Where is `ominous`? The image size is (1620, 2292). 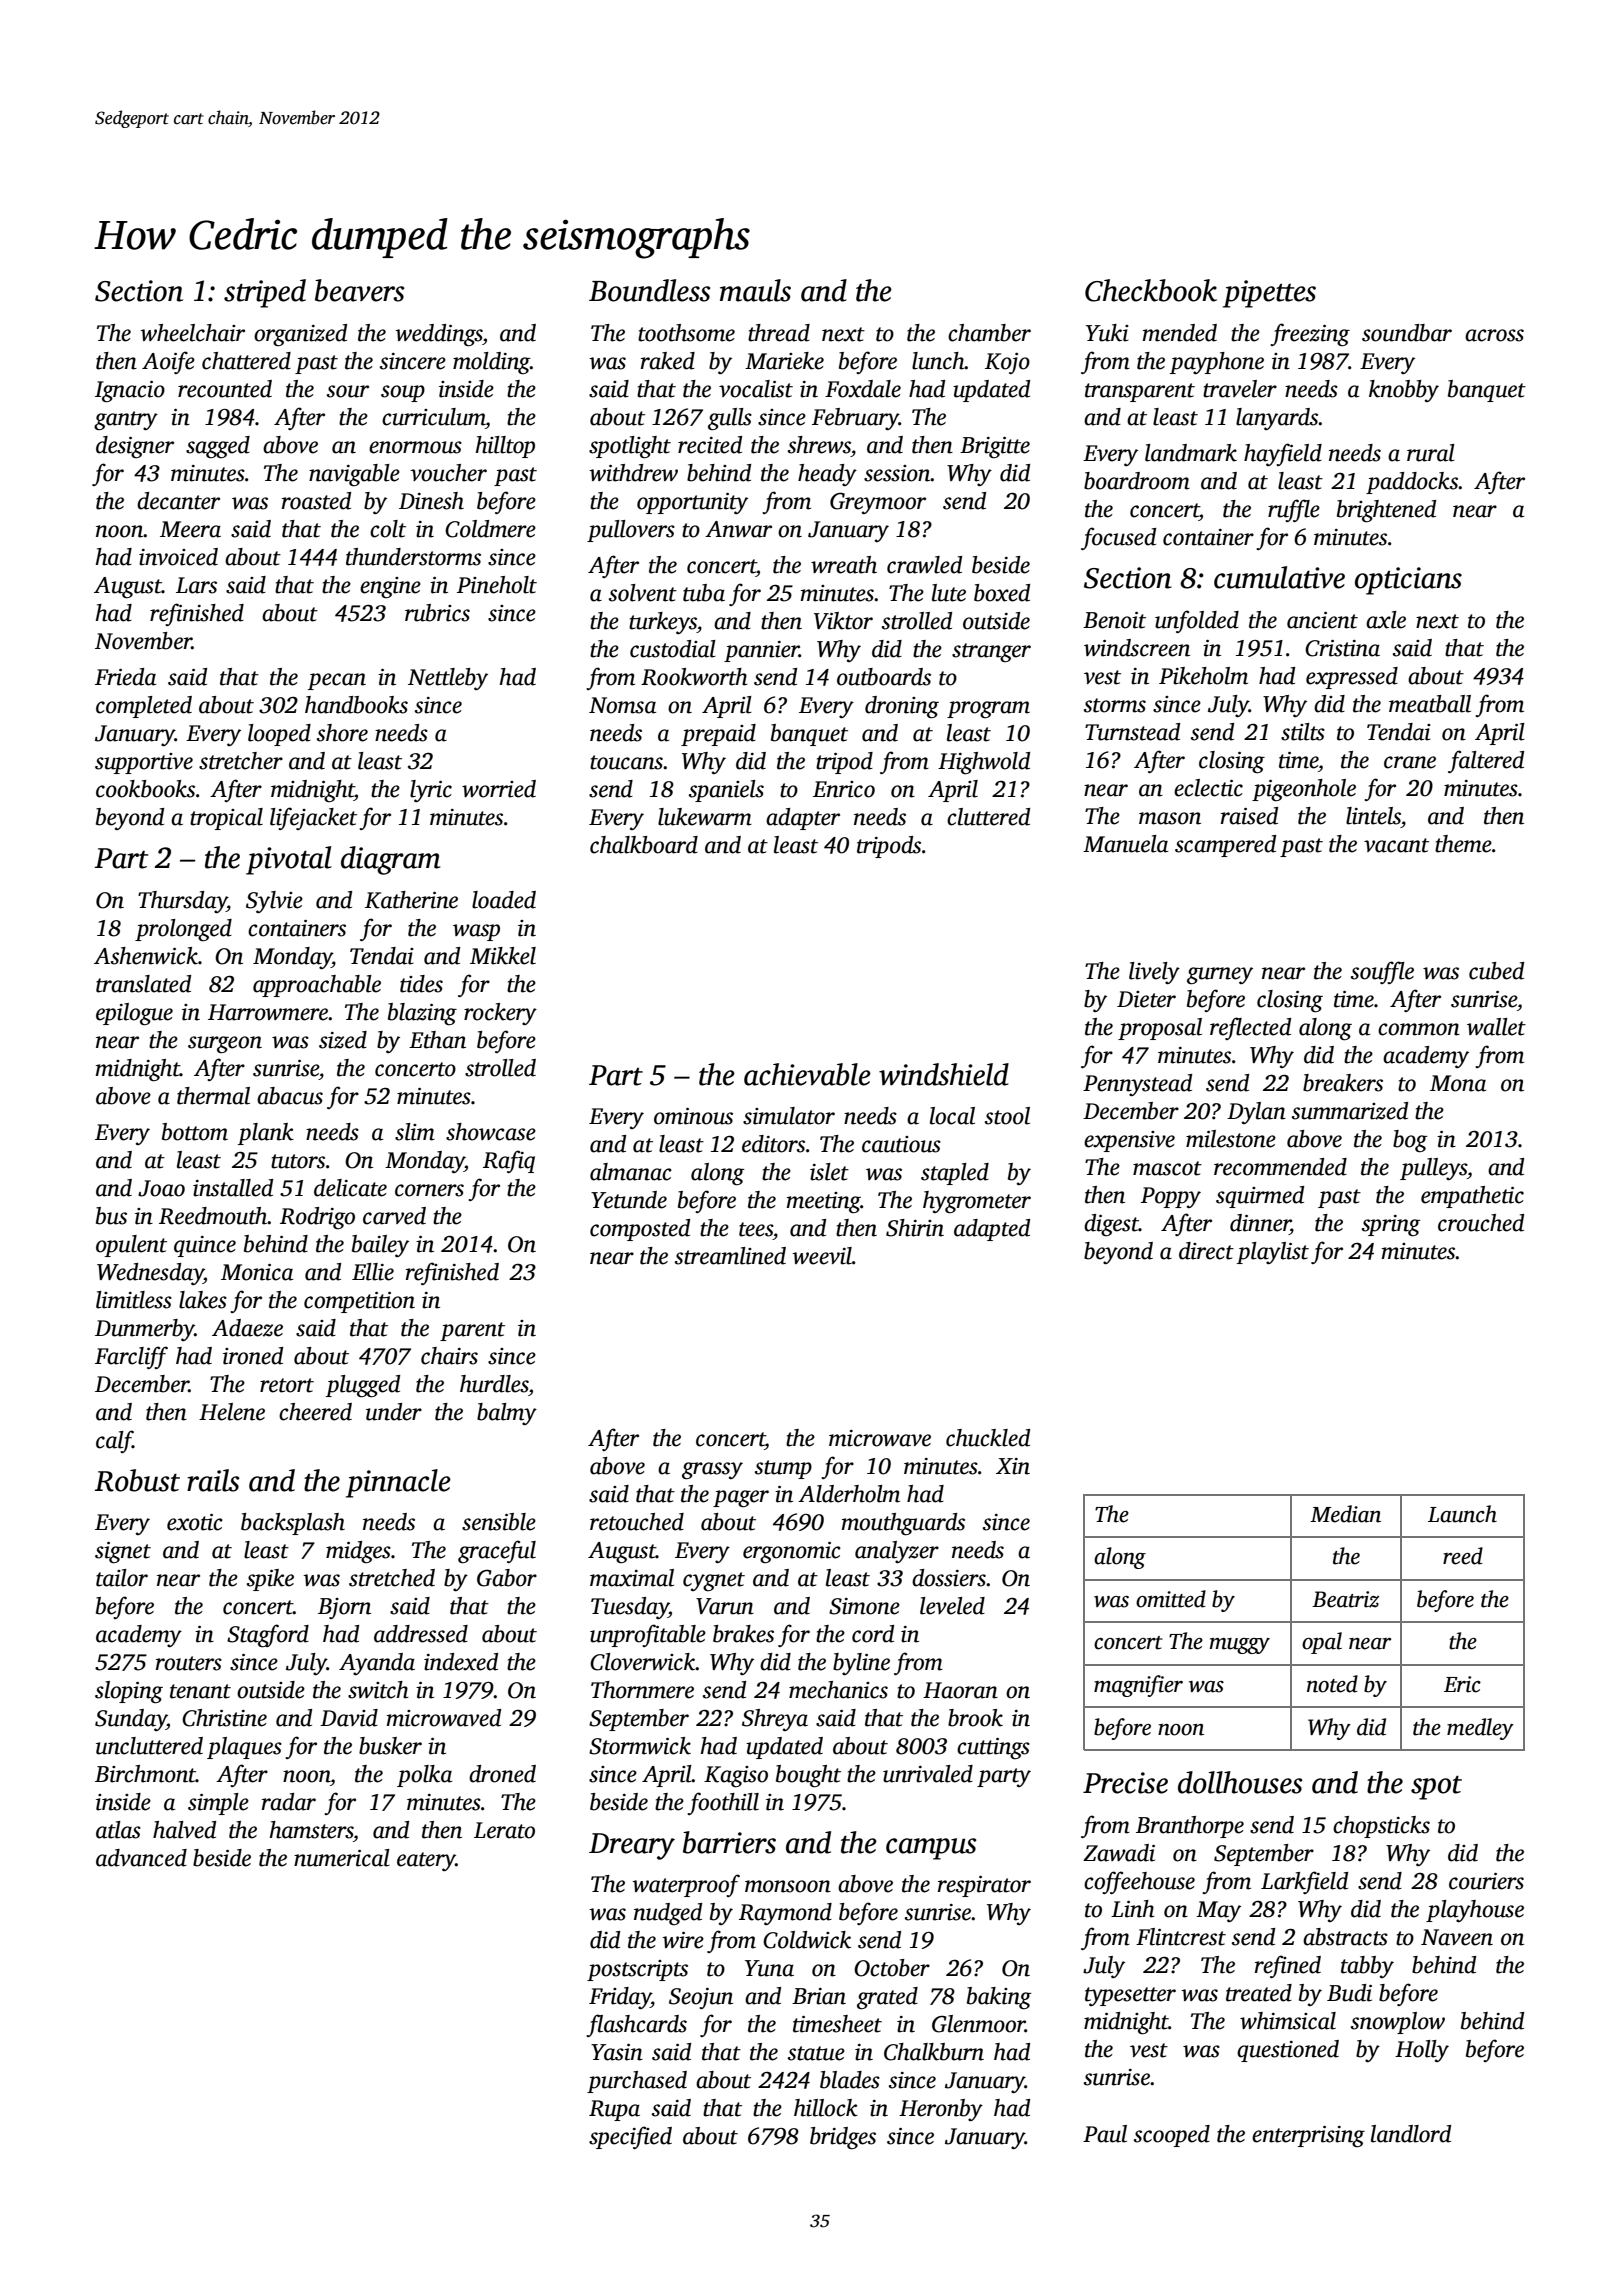 ominous is located at coordinates (693, 1116).
